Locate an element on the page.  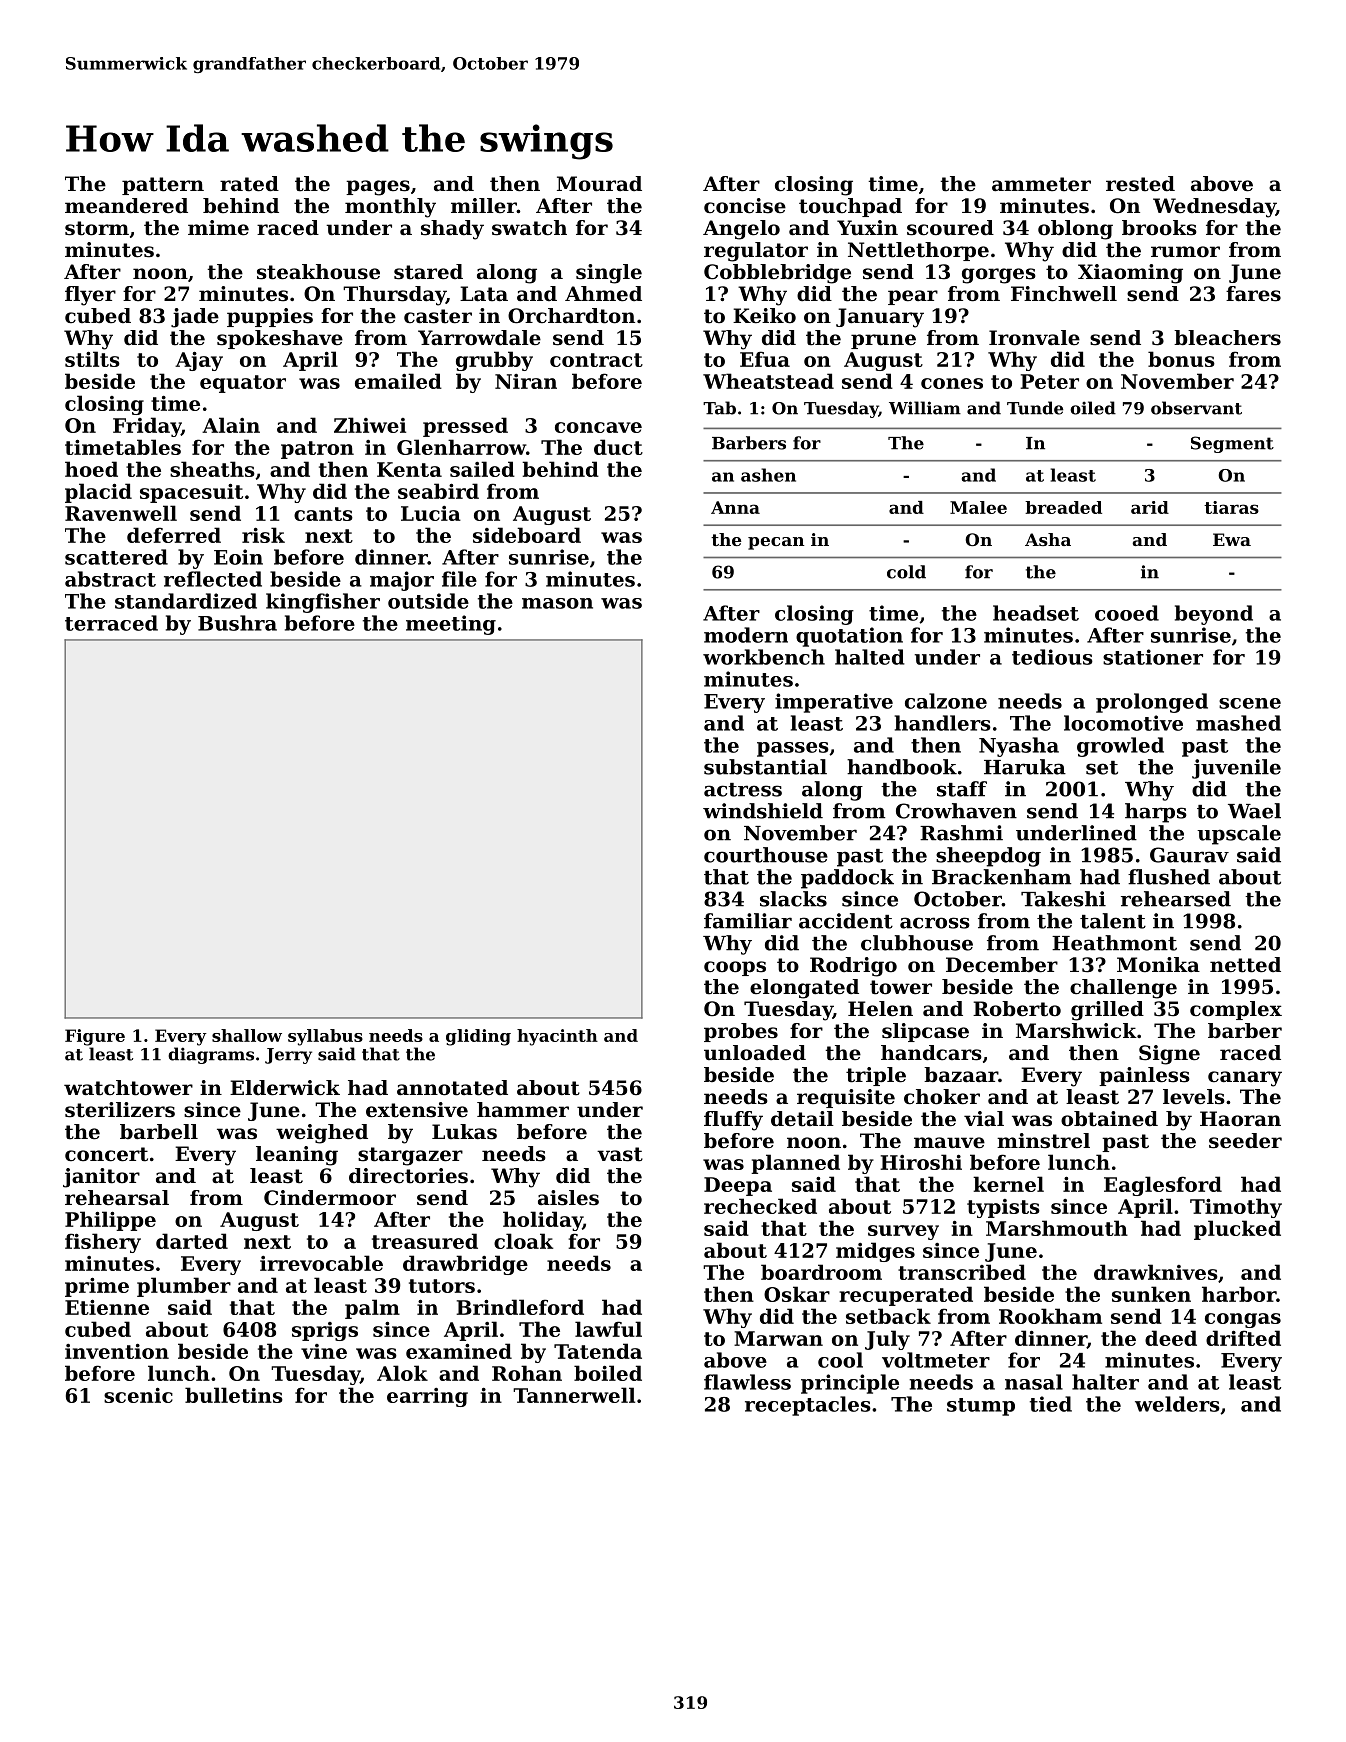
actress is located at coordinates (743, 790).
